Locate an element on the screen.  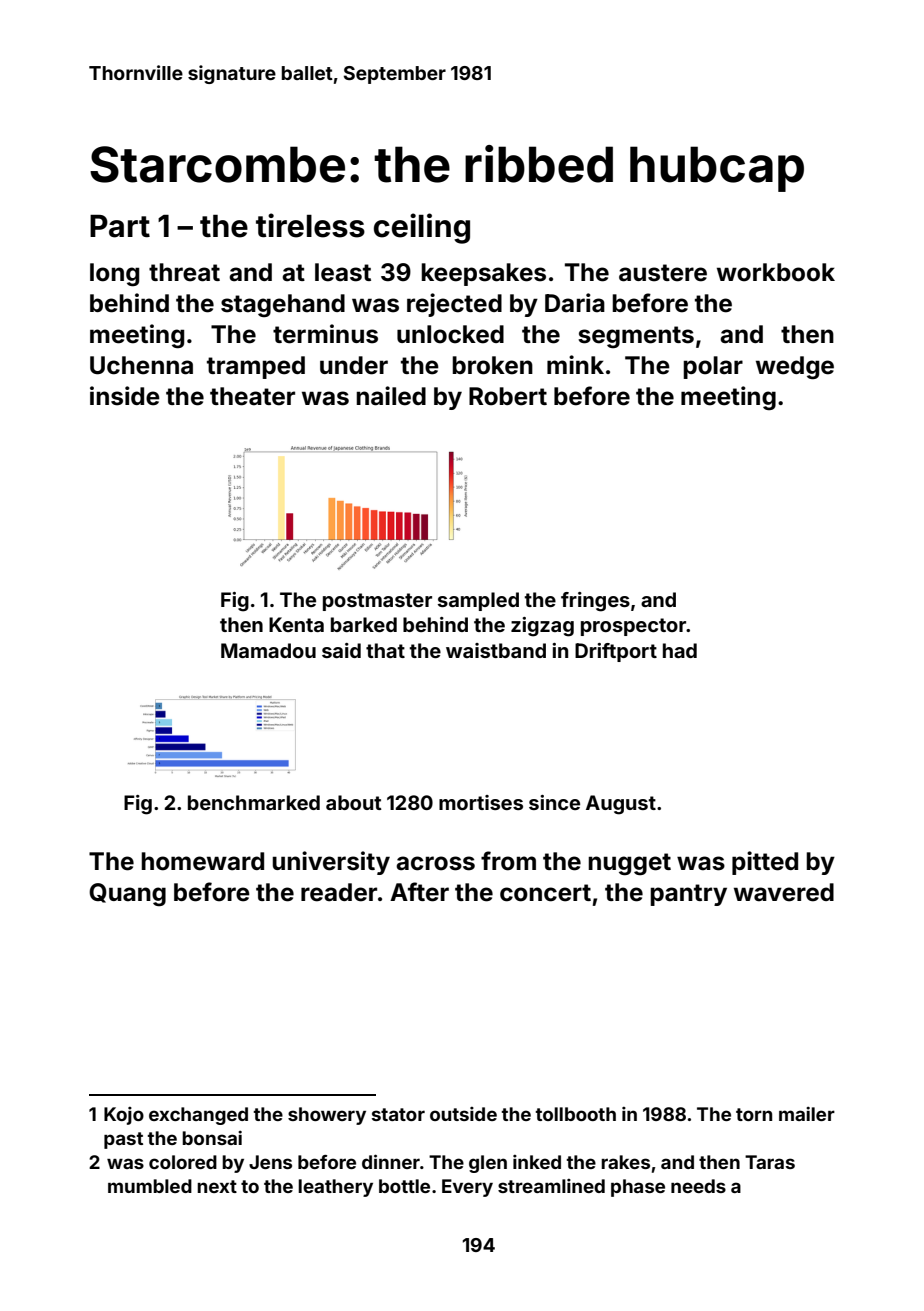
workbook is located at coordinates (776, 272).
